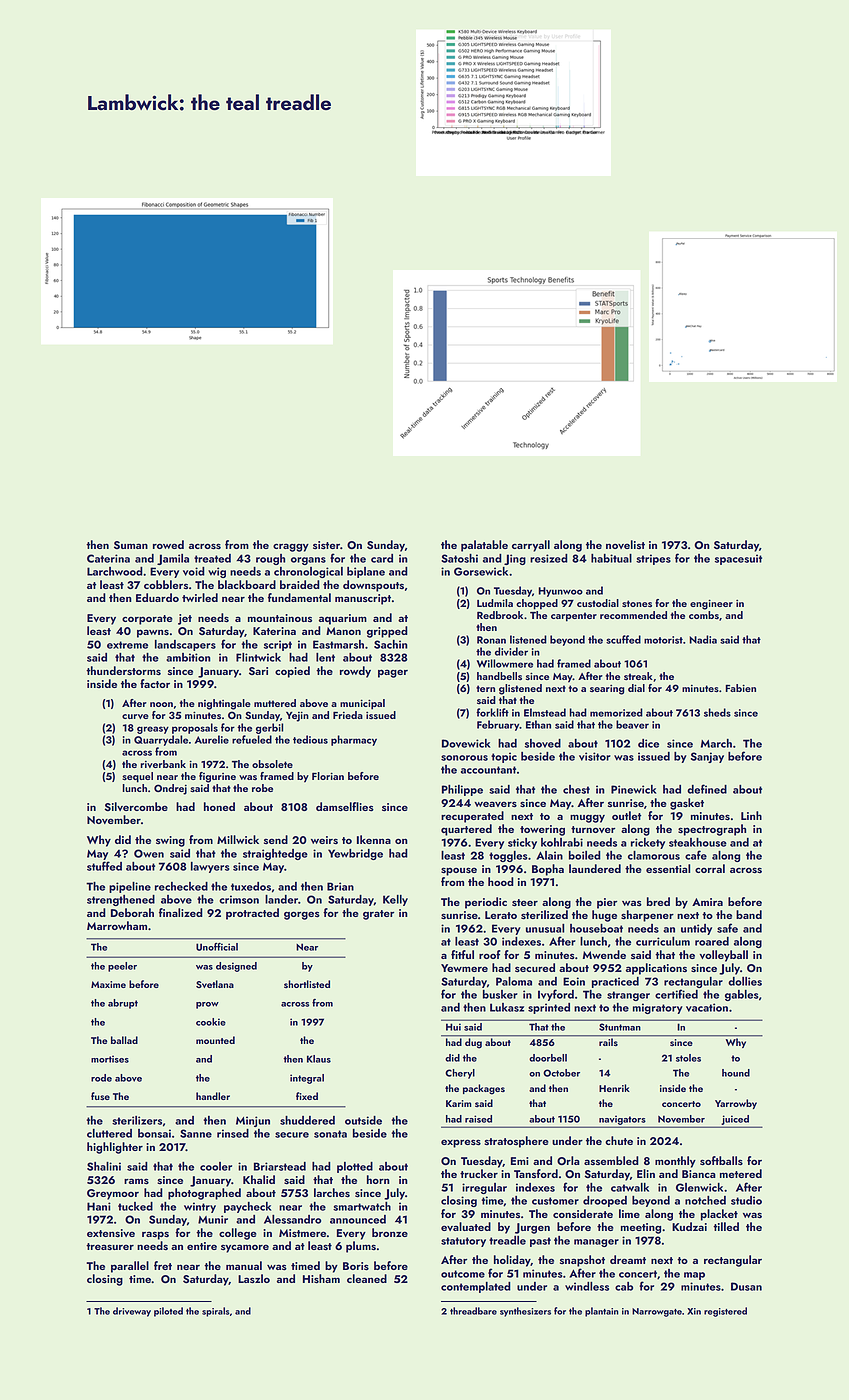 This page has height=1400, width=849. Describe the element at coordinates (307, 984) in the page. I see `shortlisted` at that location.
